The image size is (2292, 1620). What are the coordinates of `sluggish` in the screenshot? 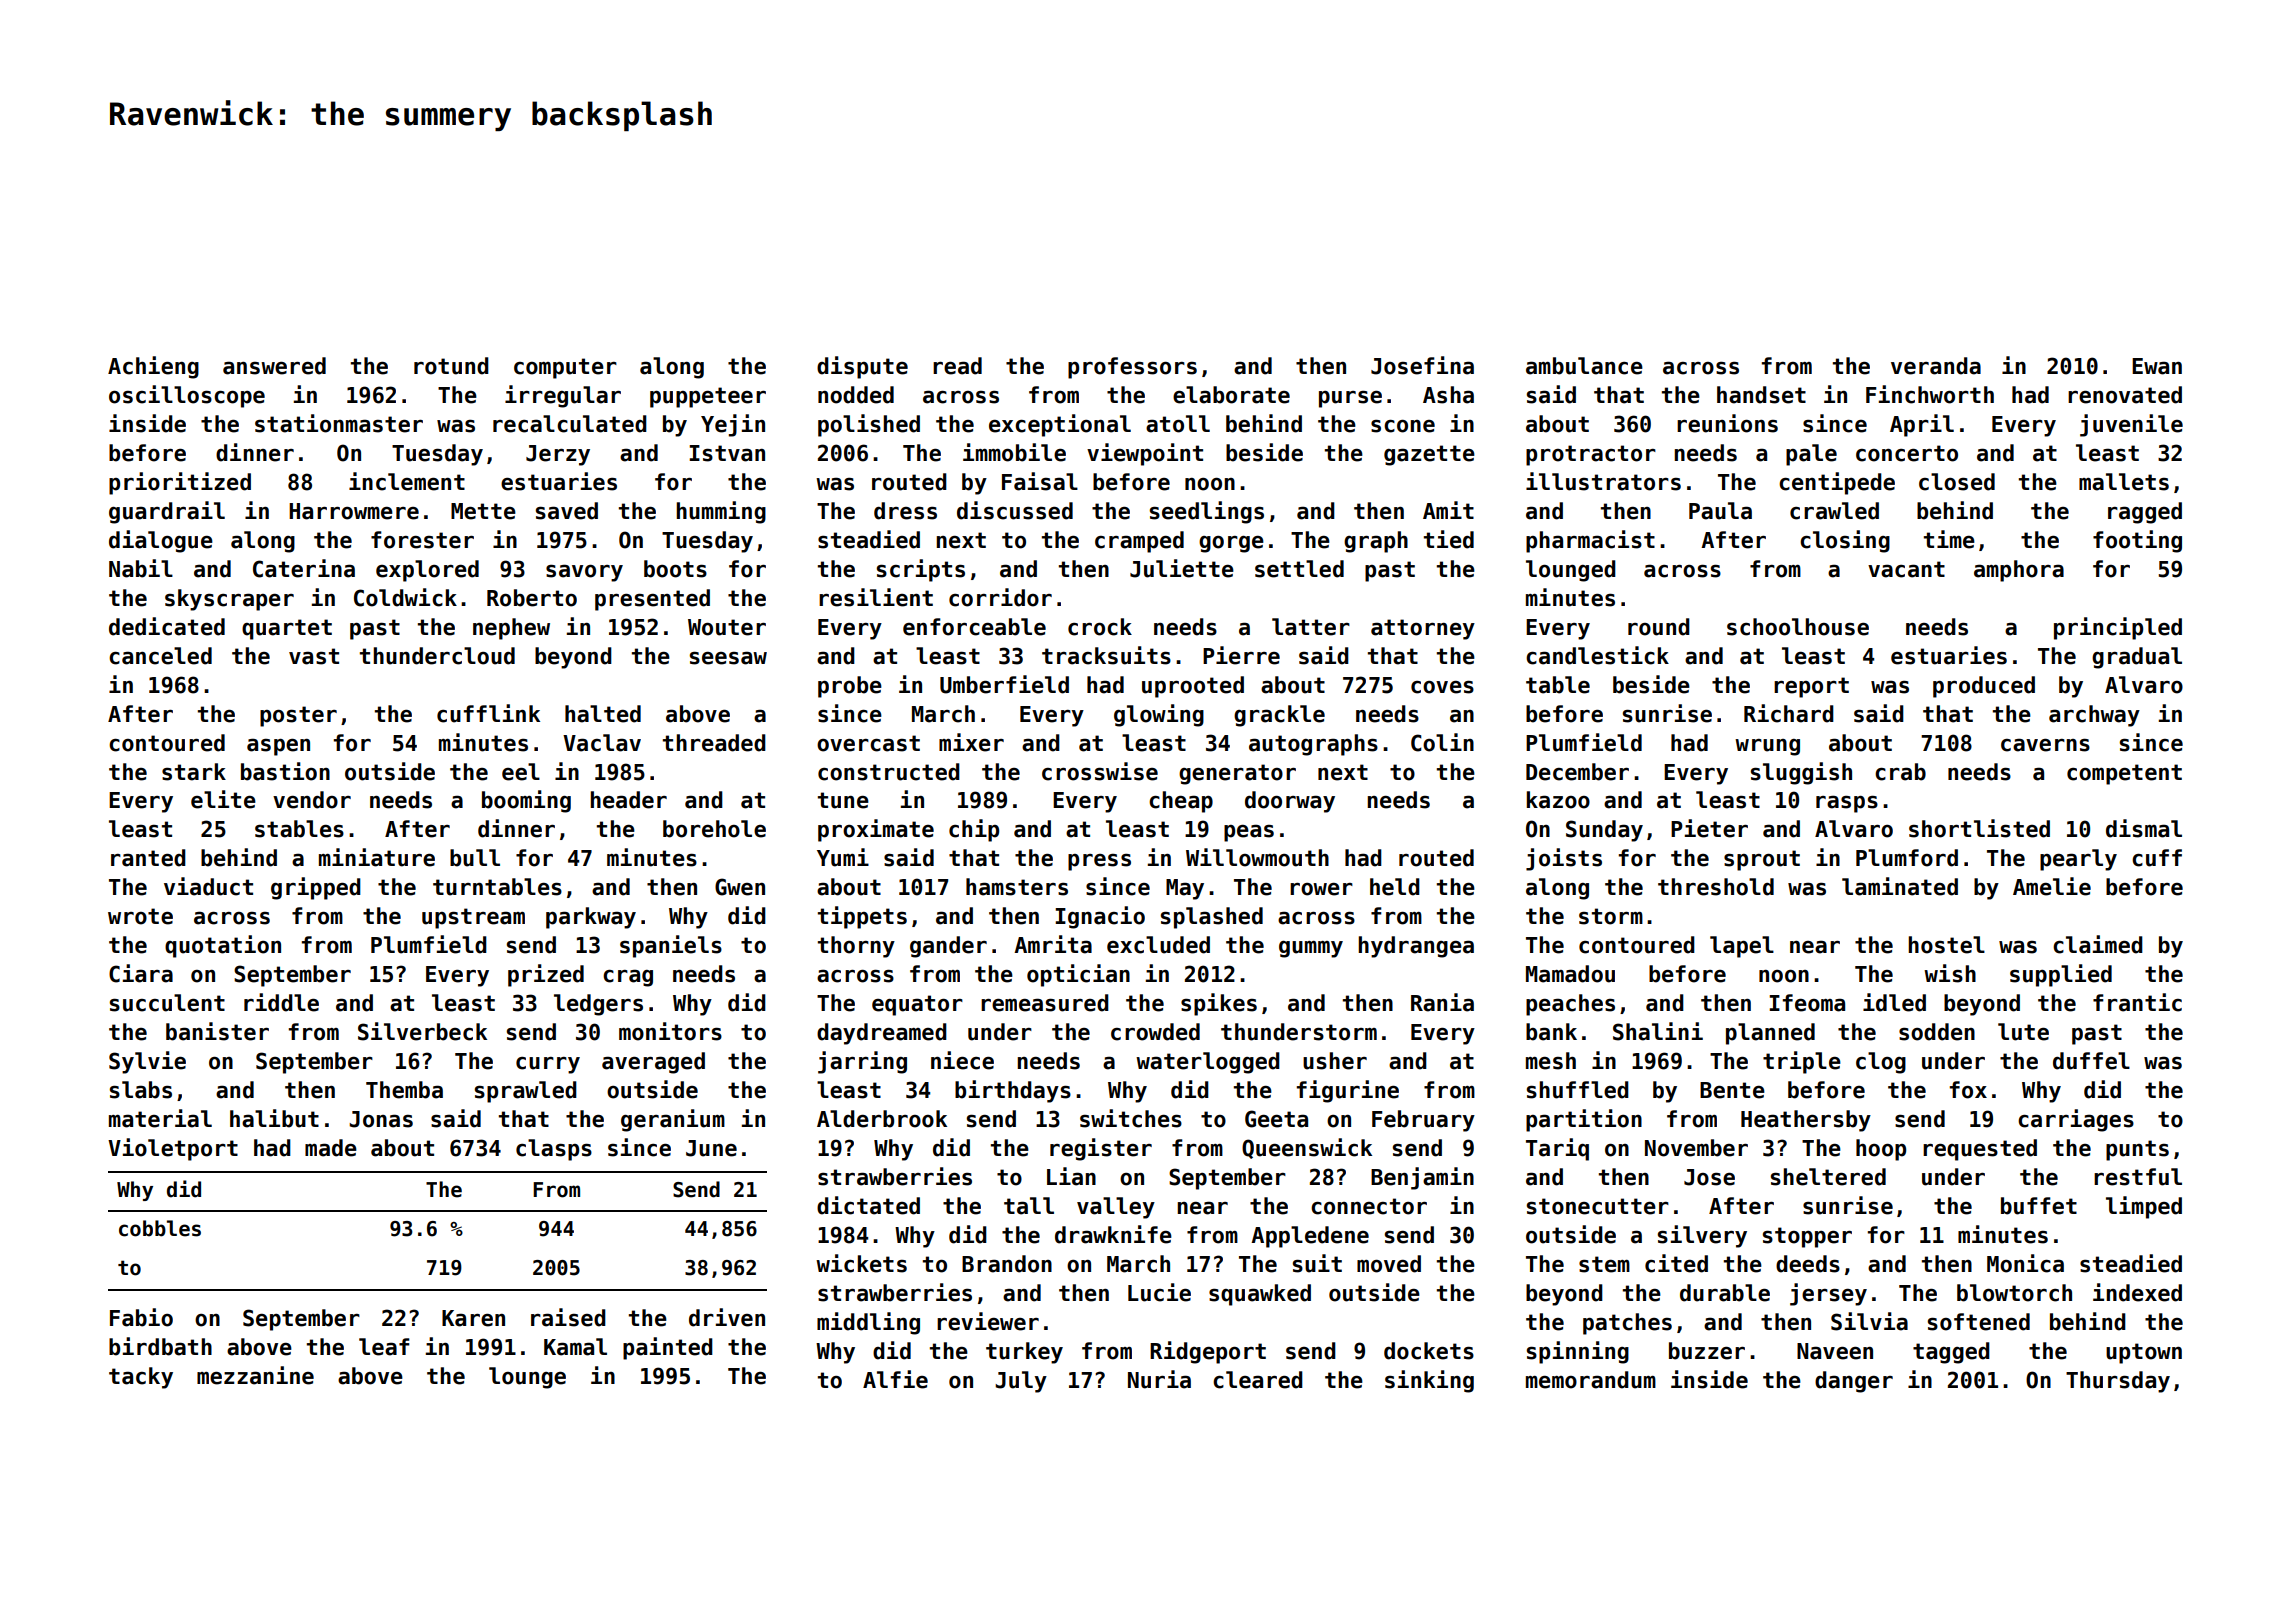 It's located at (1801, 773).
